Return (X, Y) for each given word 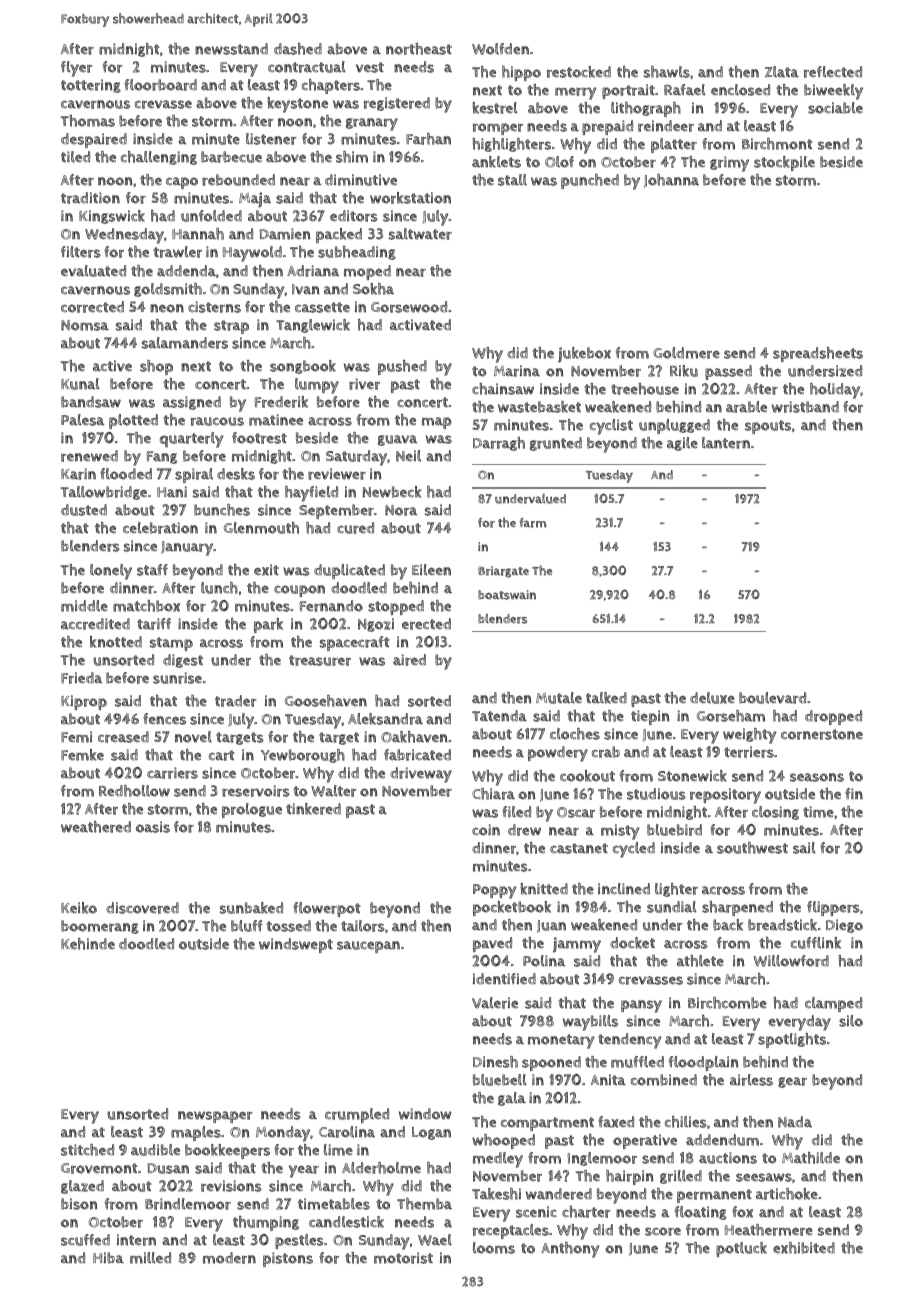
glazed (82, 1187)
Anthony (570, 1250)
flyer (77, 69)
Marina (517, 371)
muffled (637, 1062)
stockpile (784, 163)
